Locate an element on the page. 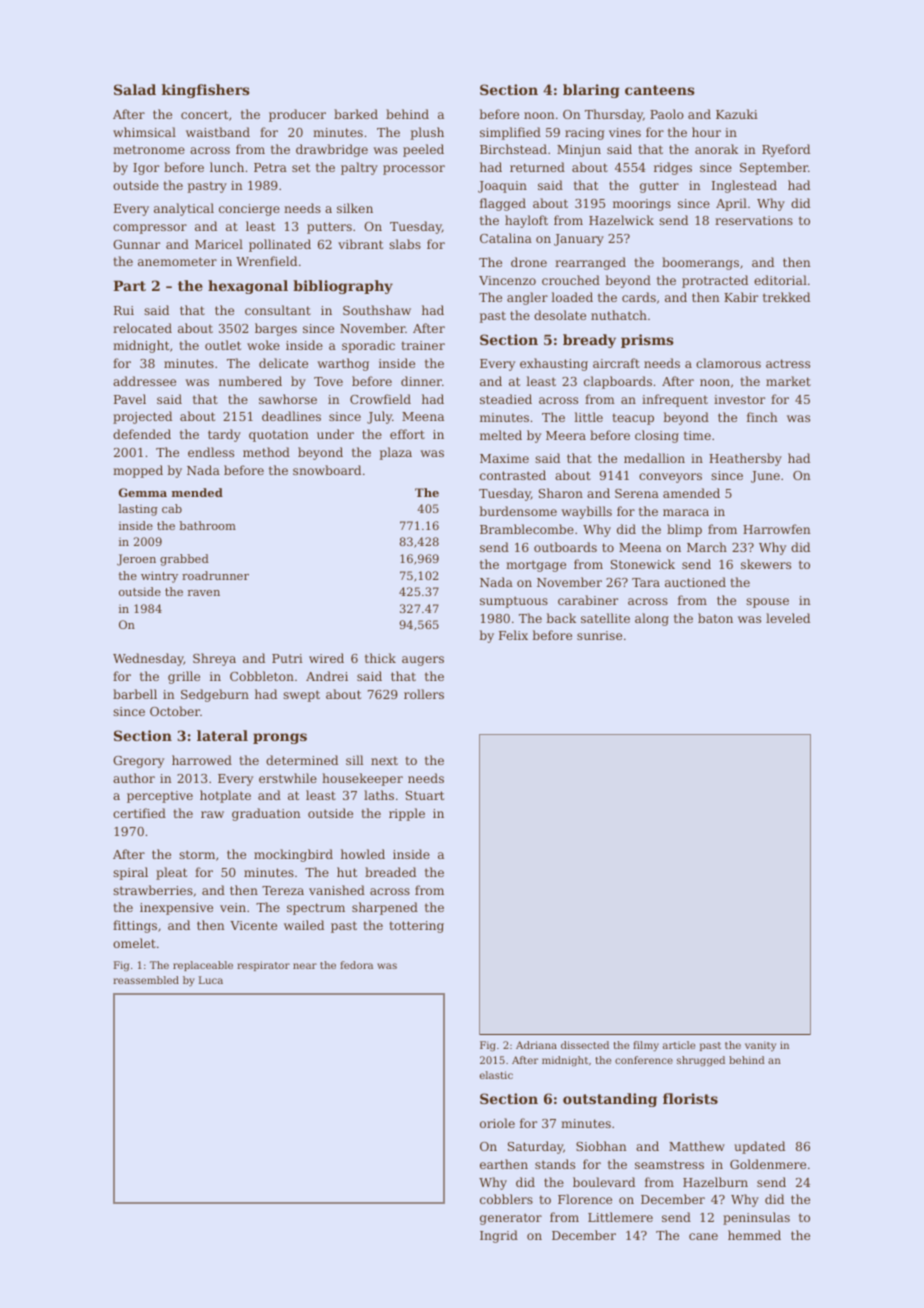 The image size is (924, 1308). florists is located at coordinates (690, 1098).
